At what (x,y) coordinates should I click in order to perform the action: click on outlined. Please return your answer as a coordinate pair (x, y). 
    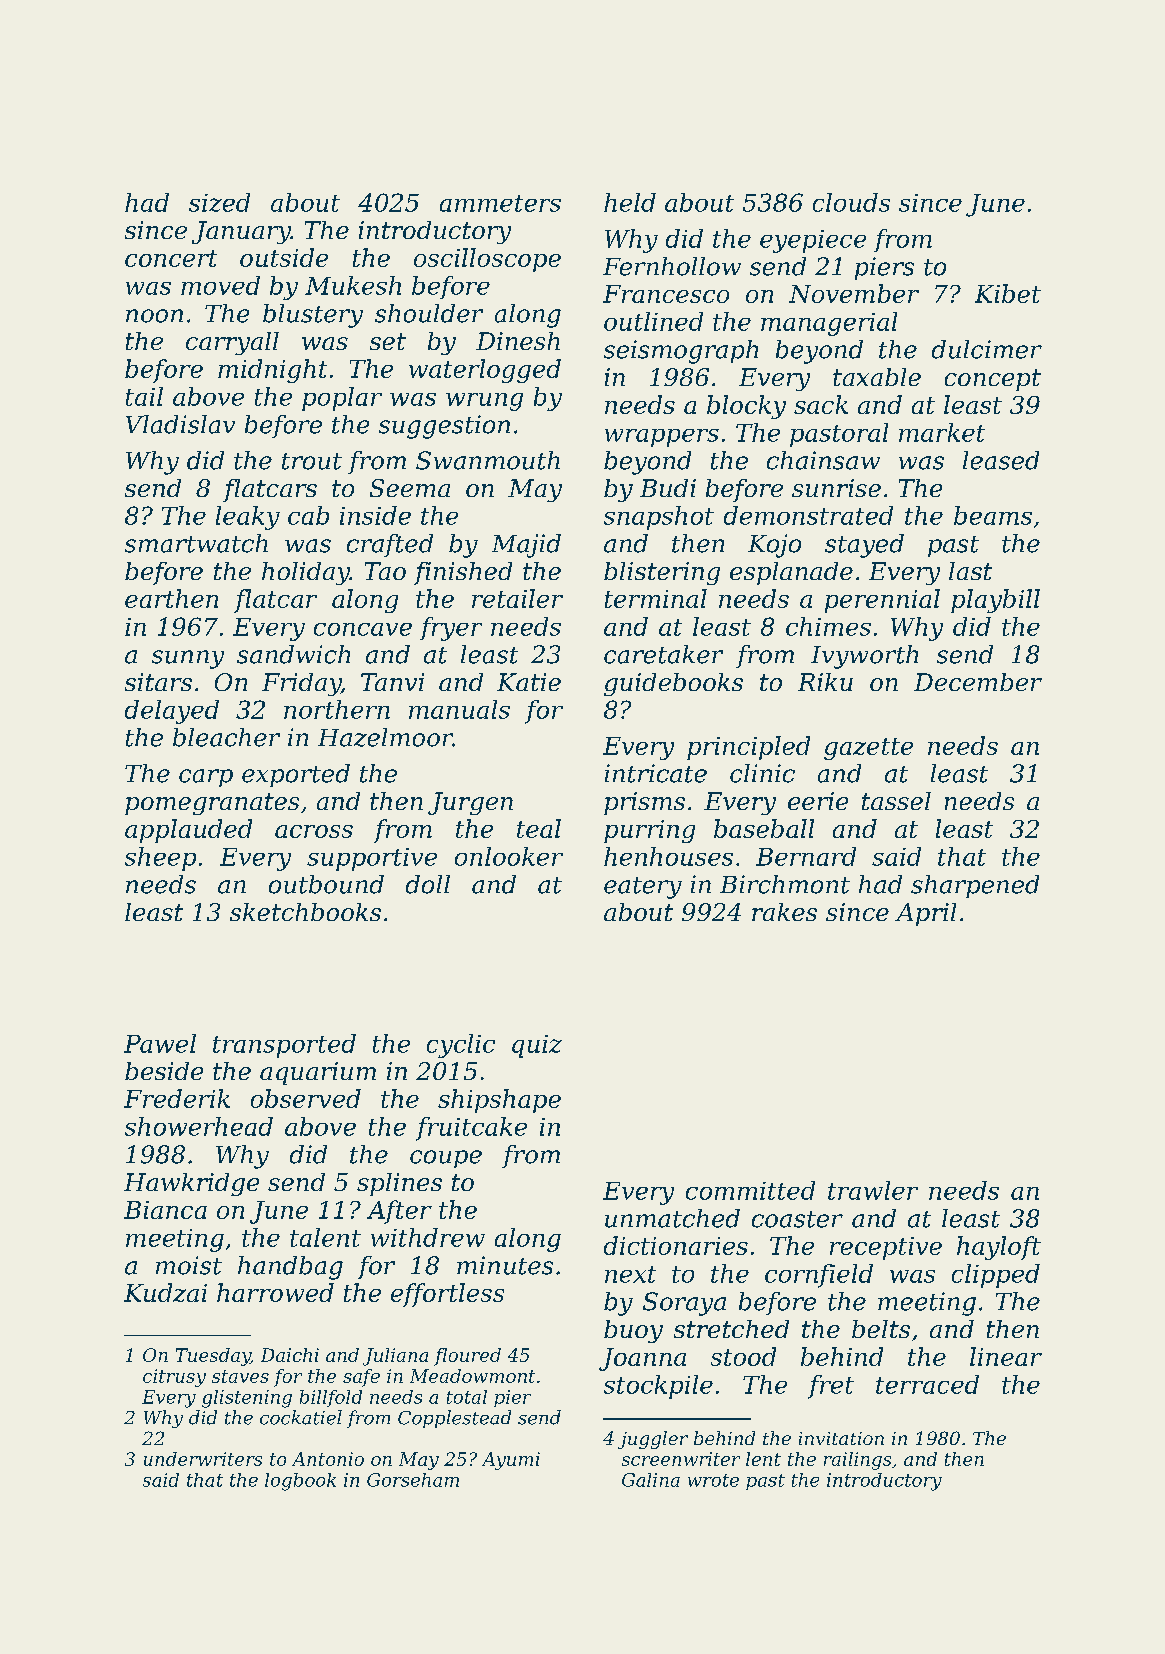
    Looking at the image, I should click on (653, 321).
